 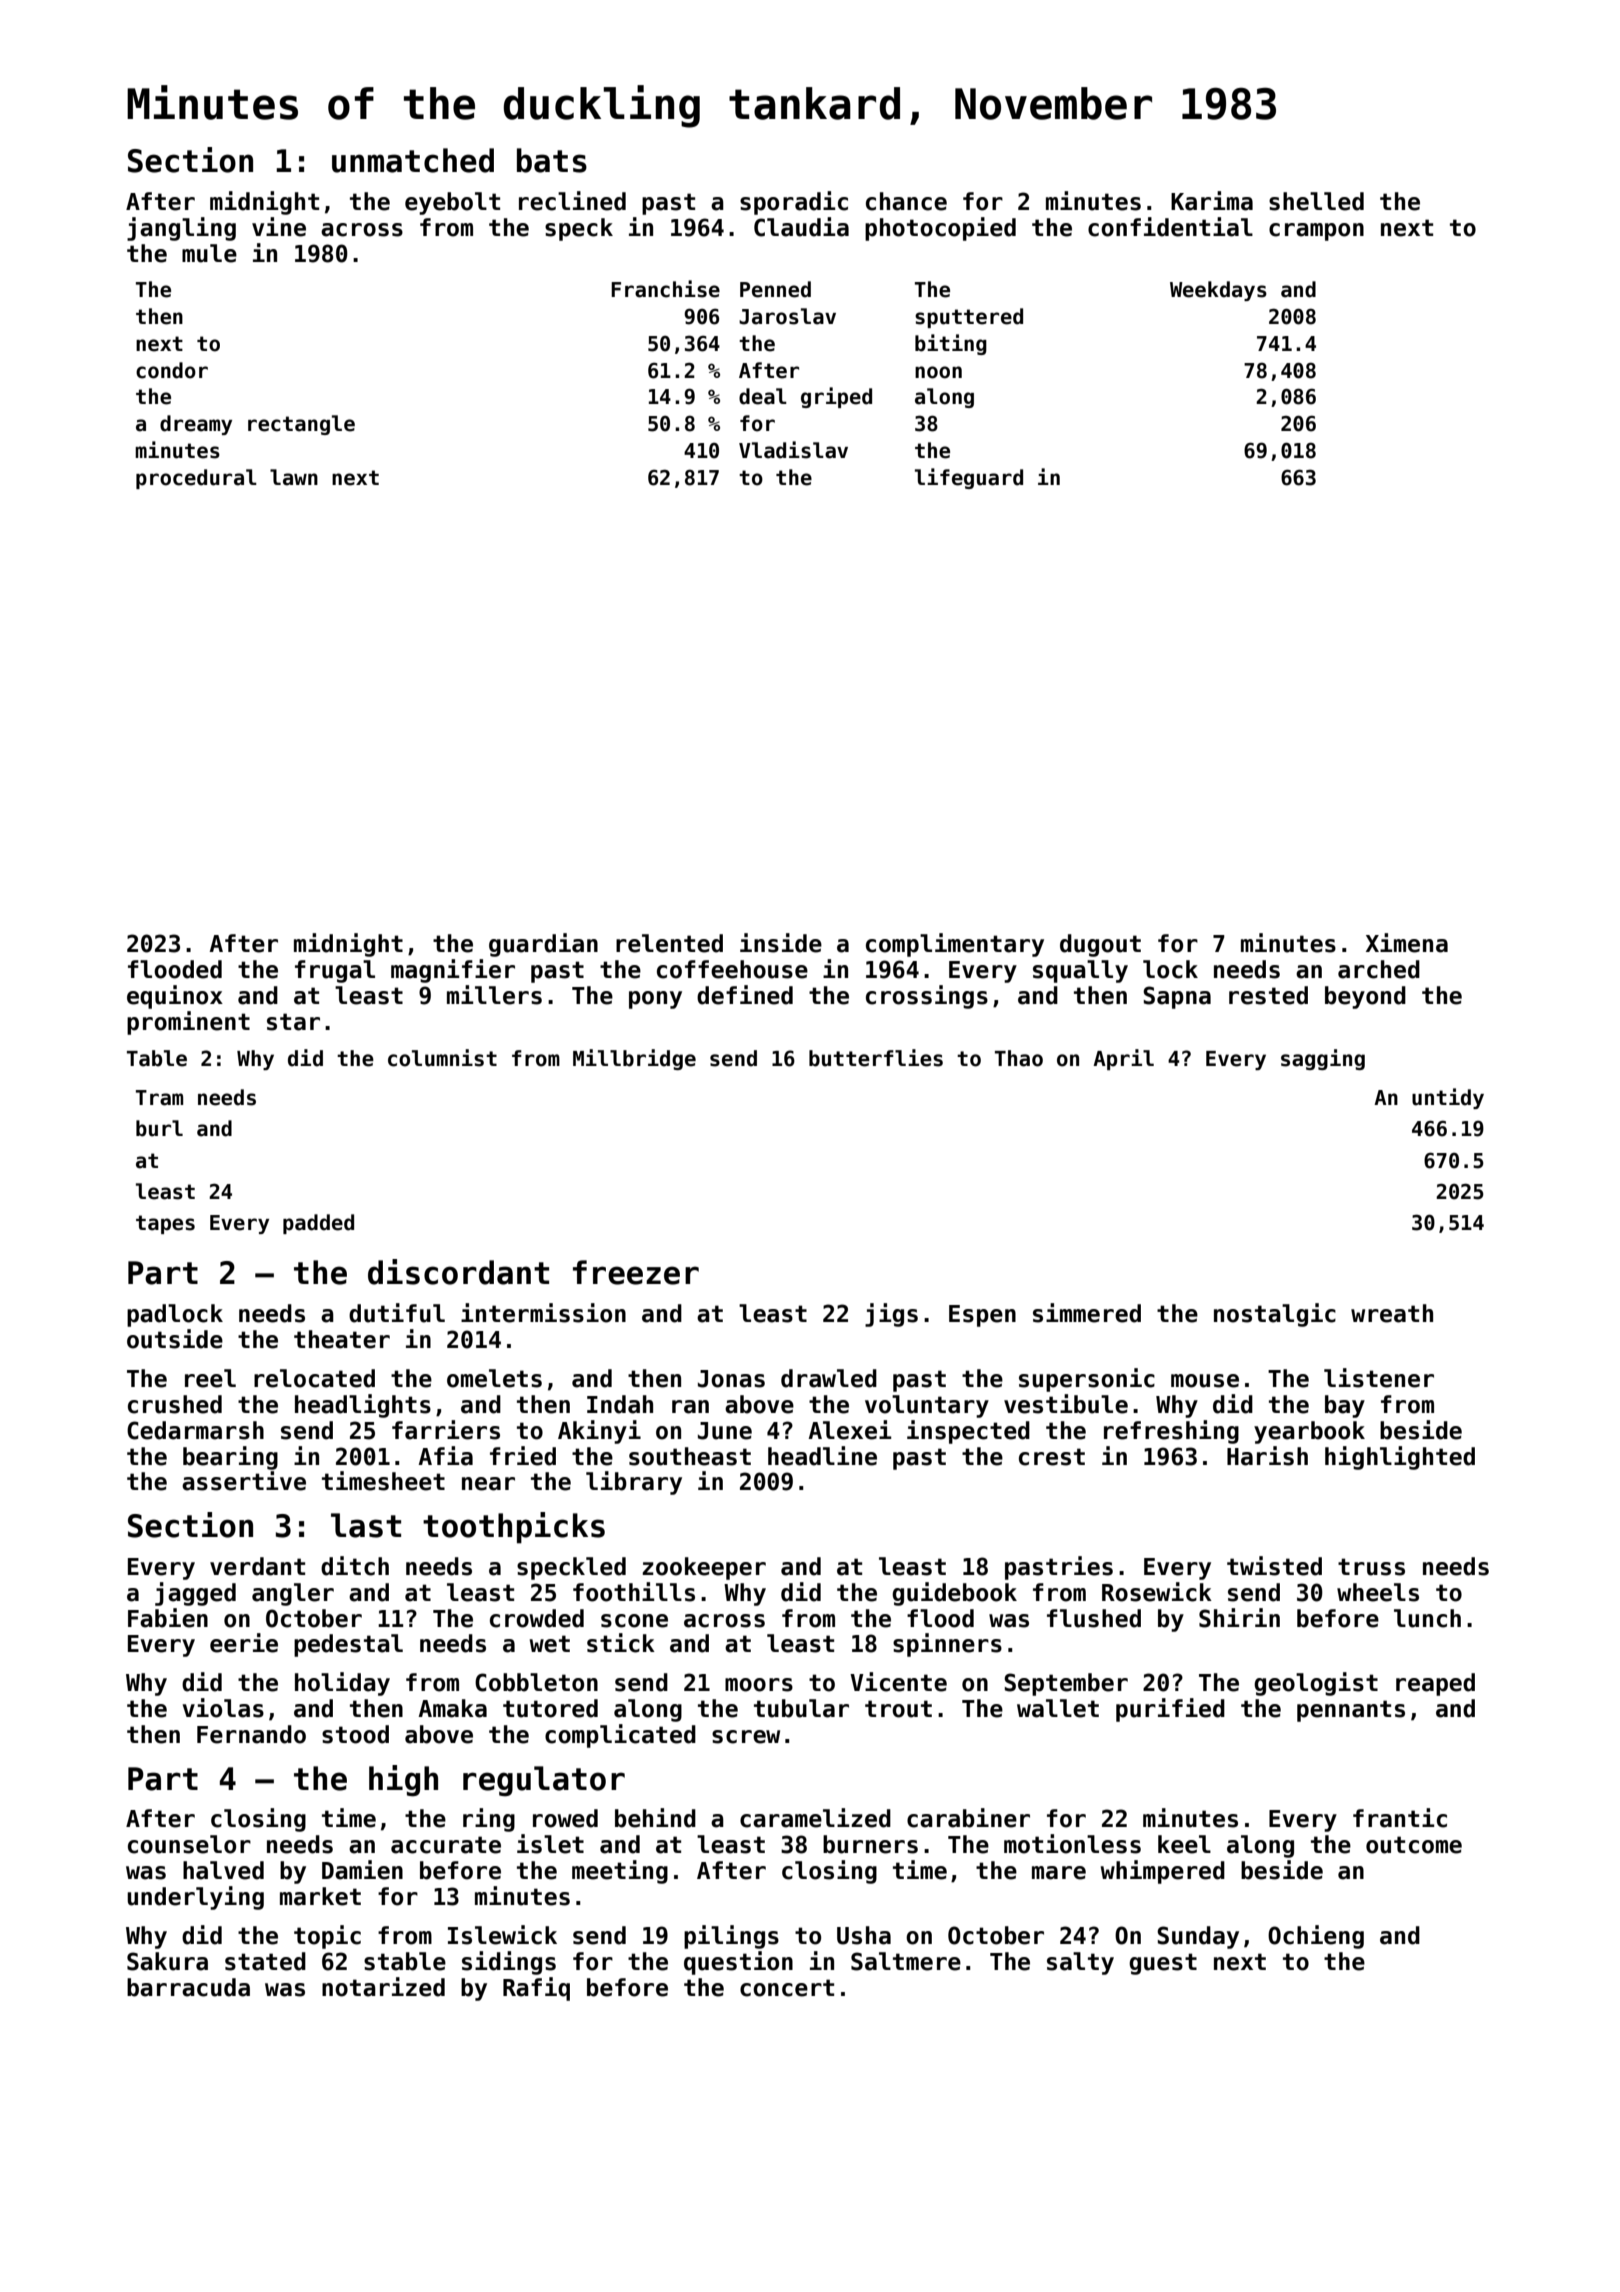 I want to click on guest, so click(x=1163, y=1964).
